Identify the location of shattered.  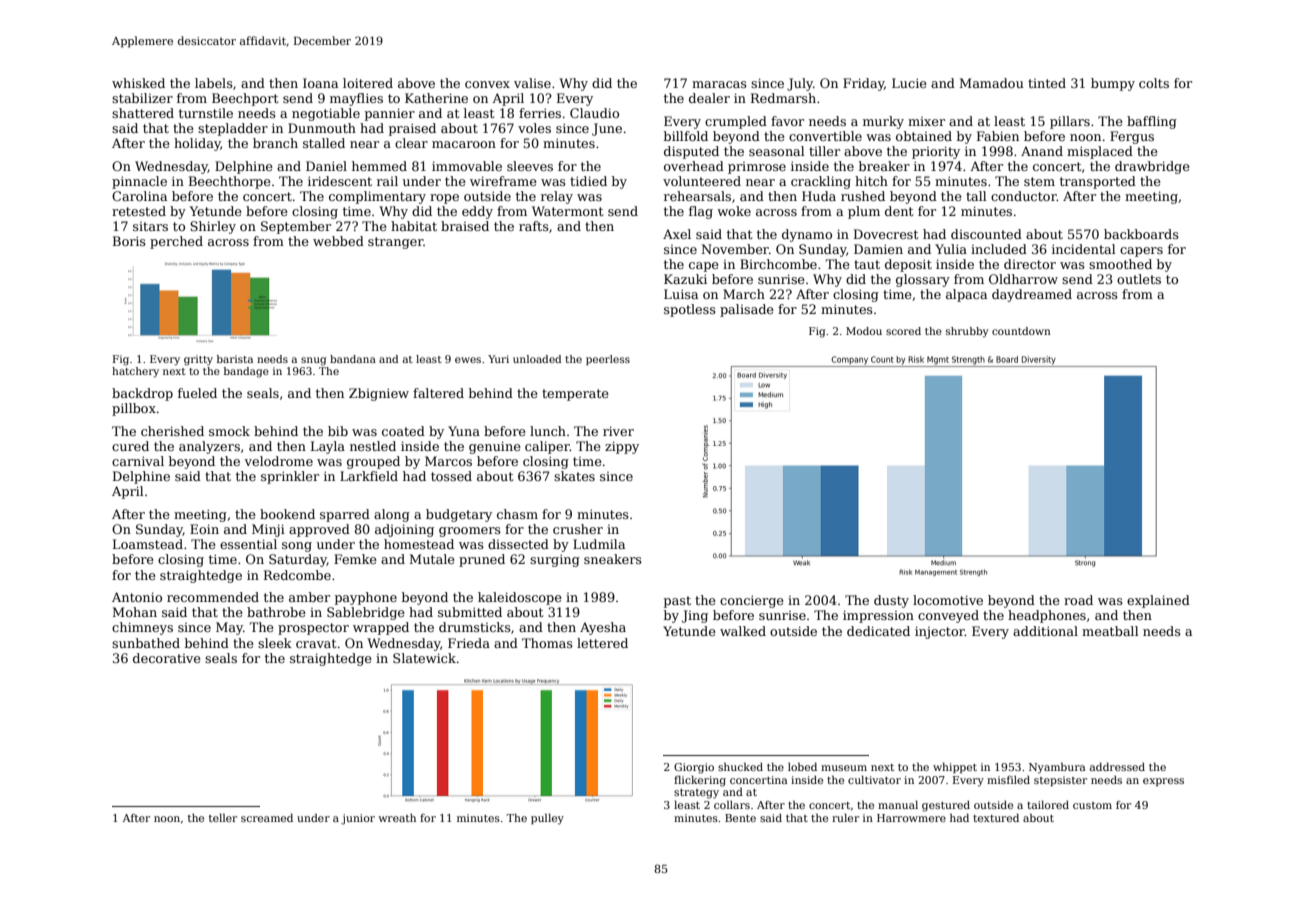
(143, 113).
